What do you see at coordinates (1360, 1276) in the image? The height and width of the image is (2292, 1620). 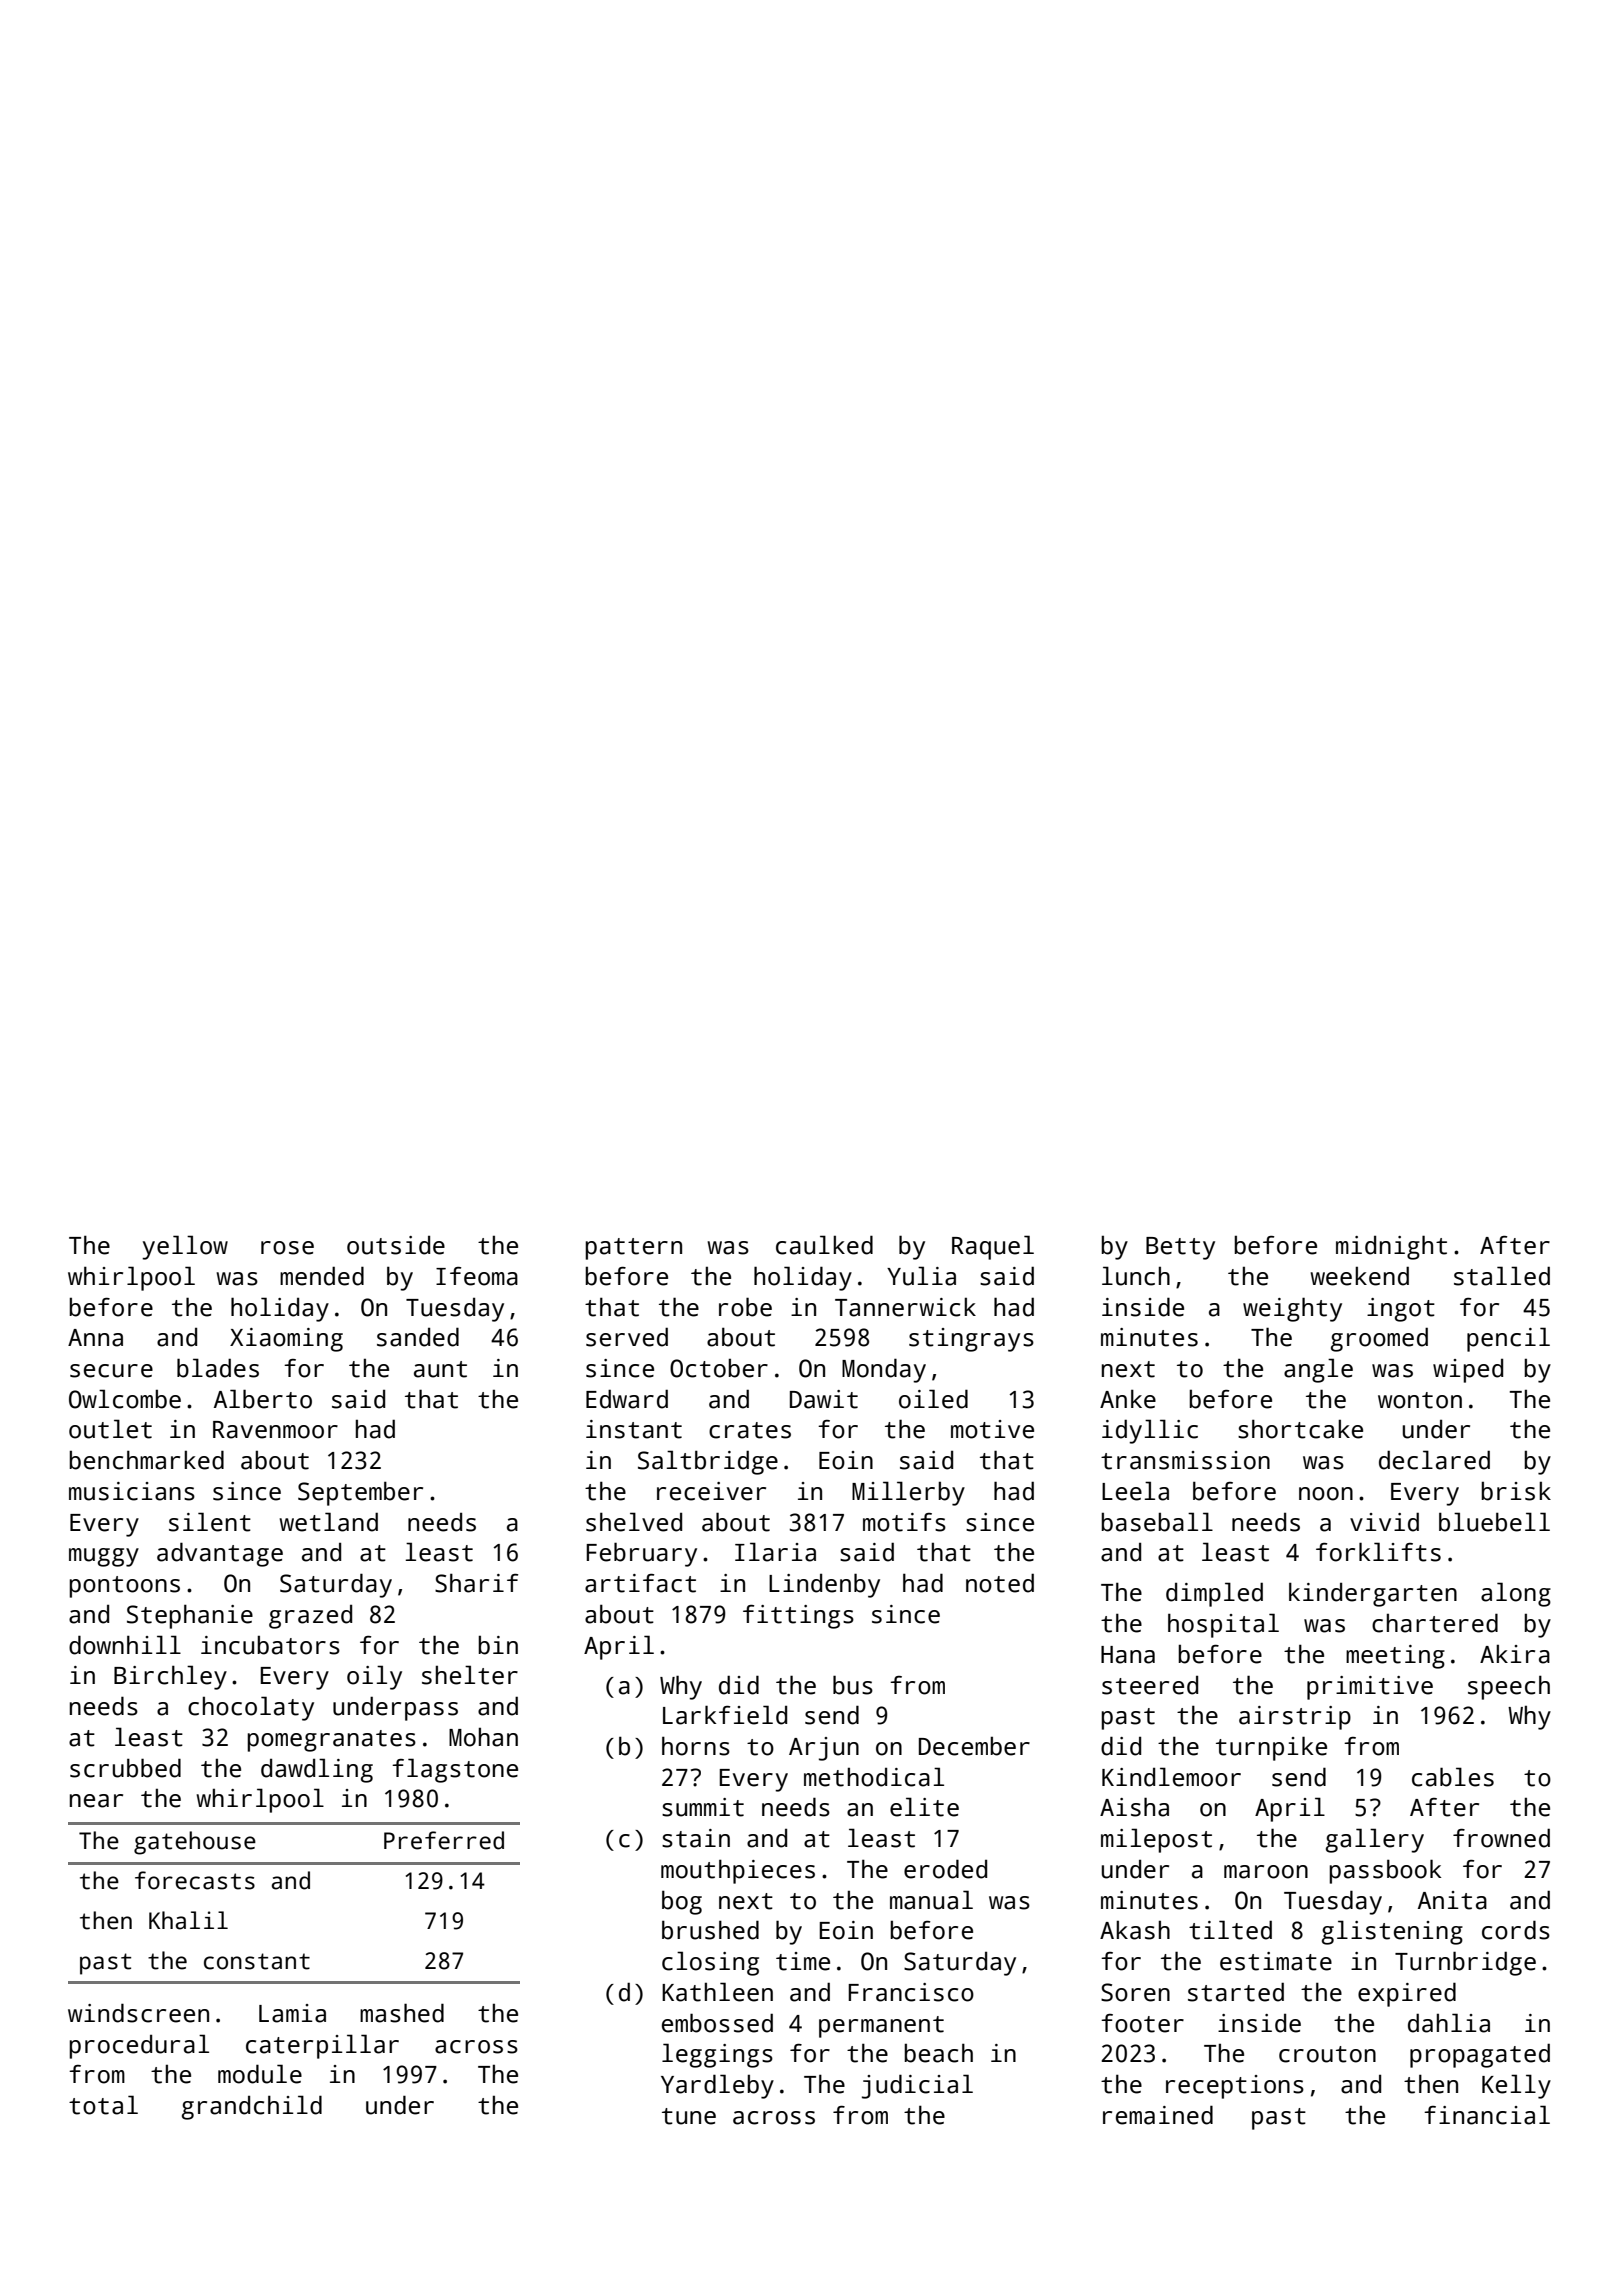 I see `weekend` at bounding box center [1360, 1276].
